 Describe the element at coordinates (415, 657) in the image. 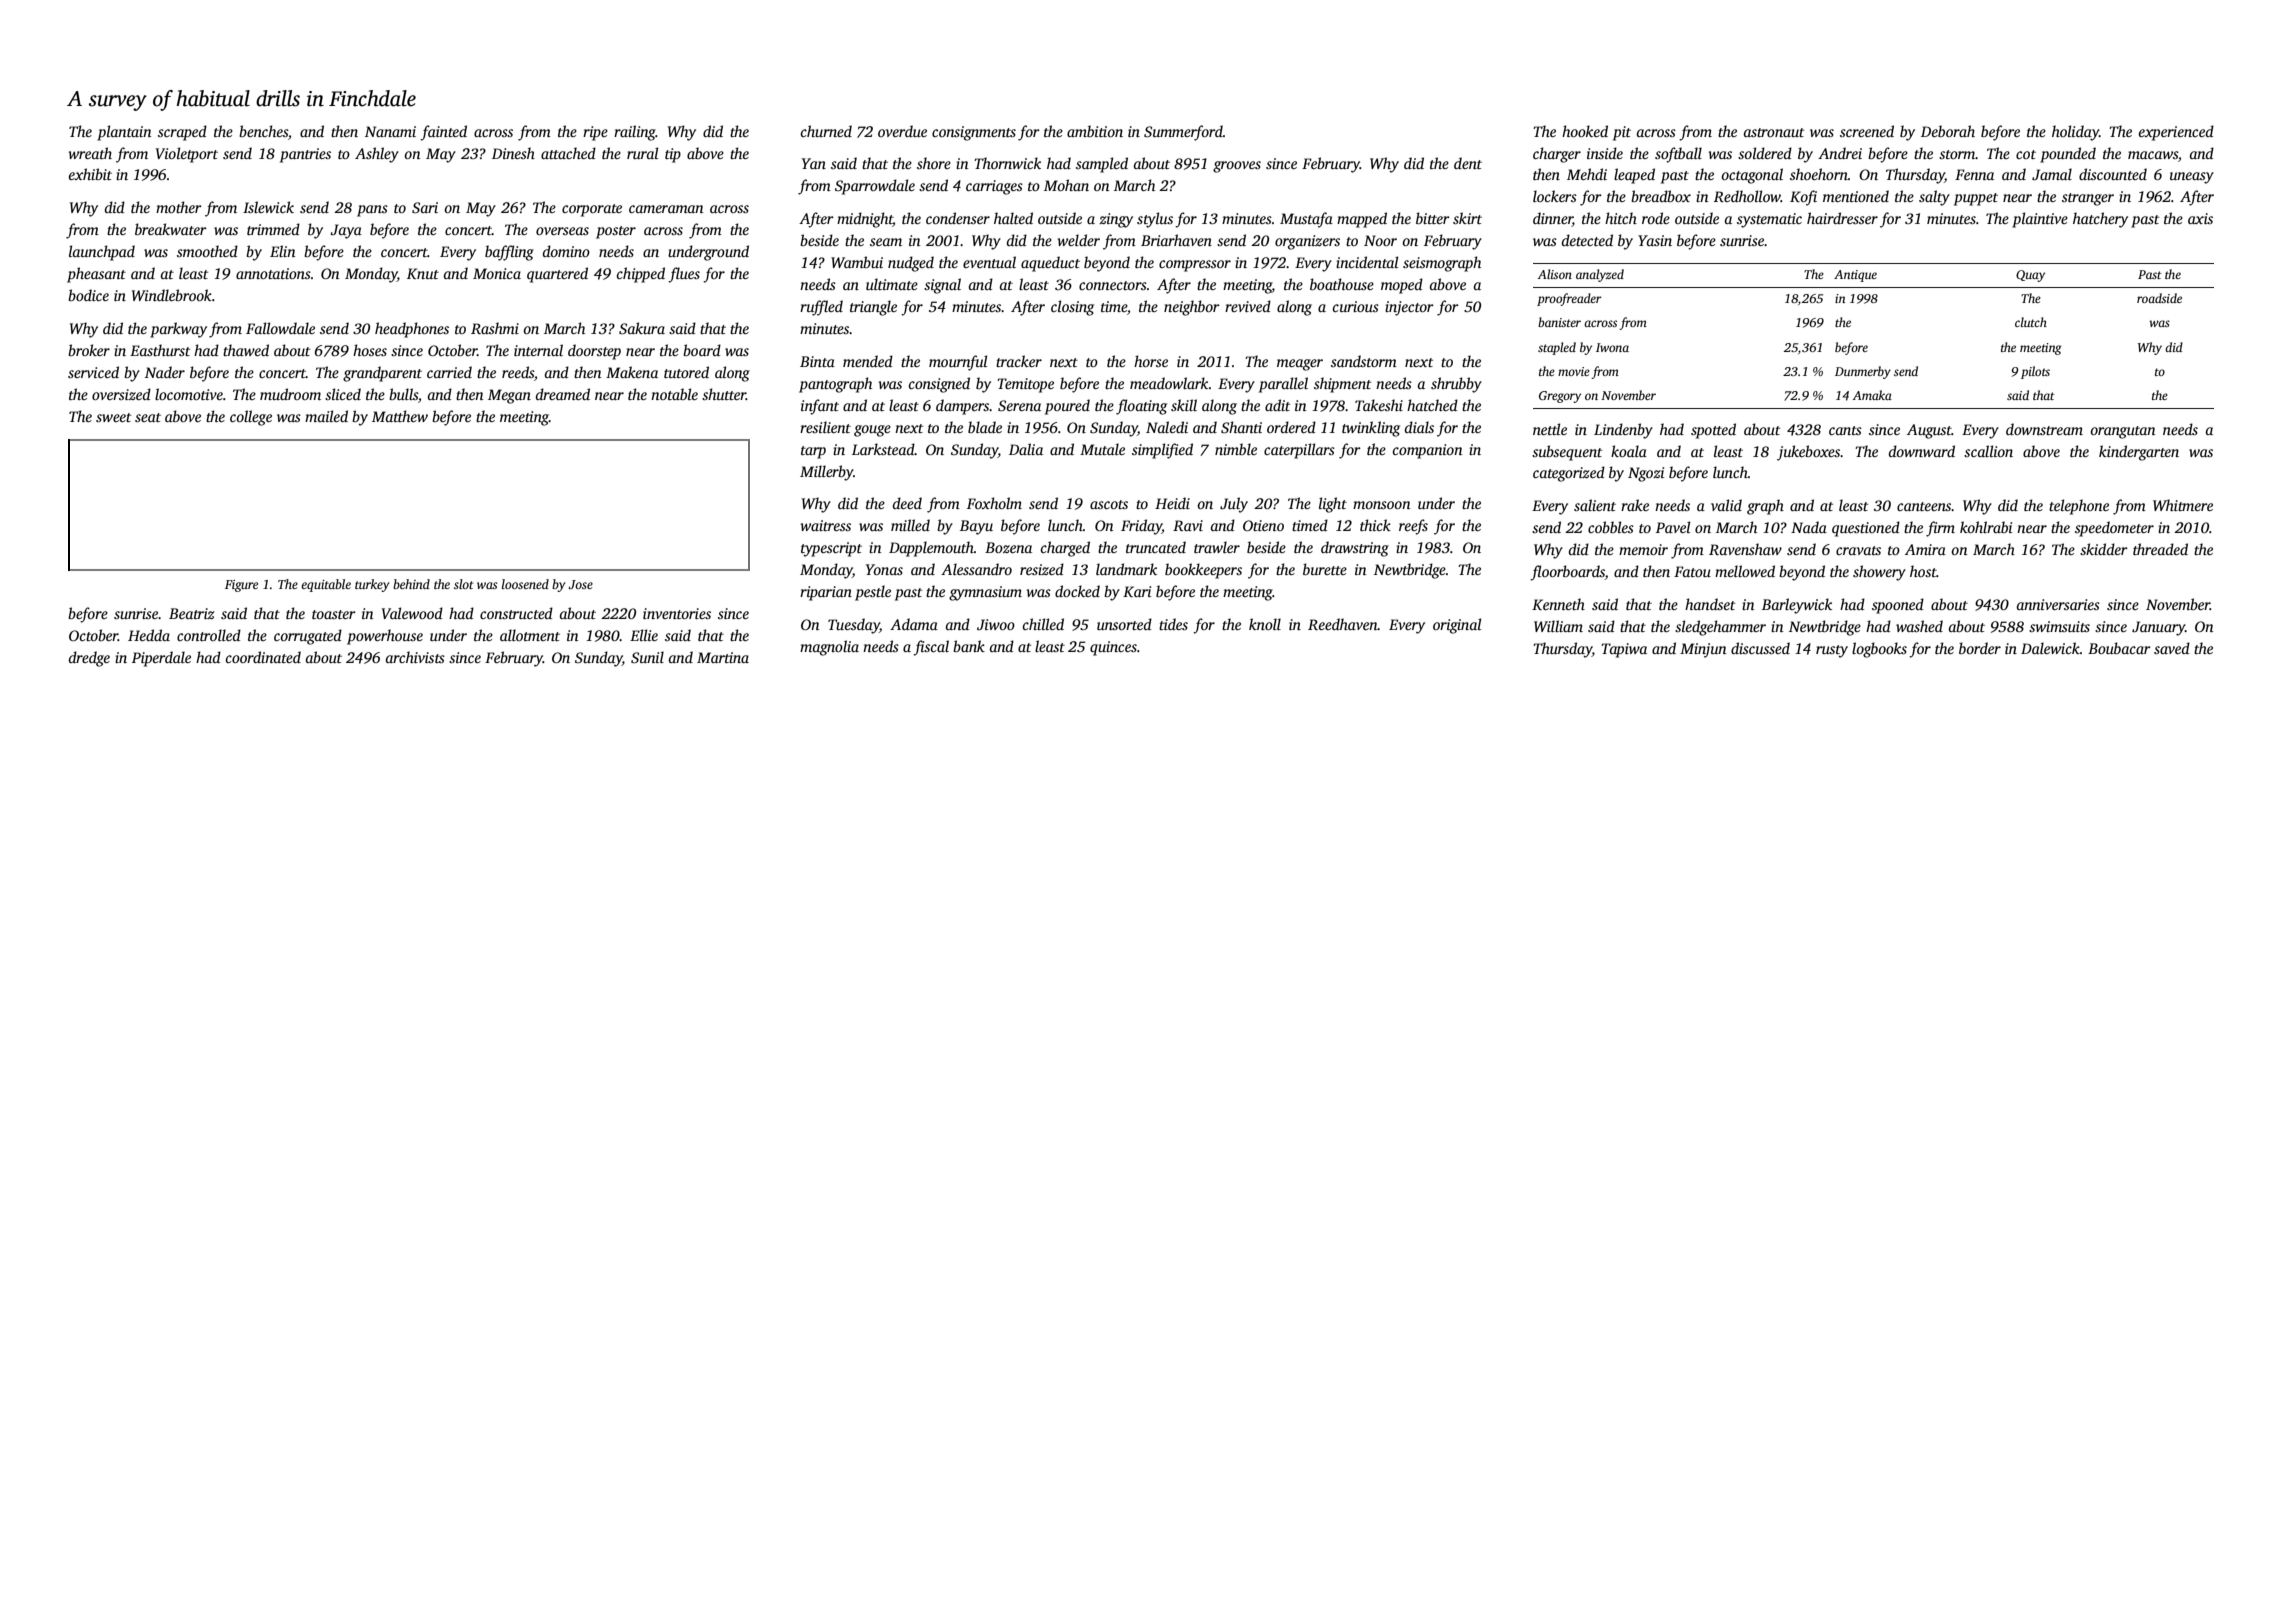

I see `archivists` at that location.
